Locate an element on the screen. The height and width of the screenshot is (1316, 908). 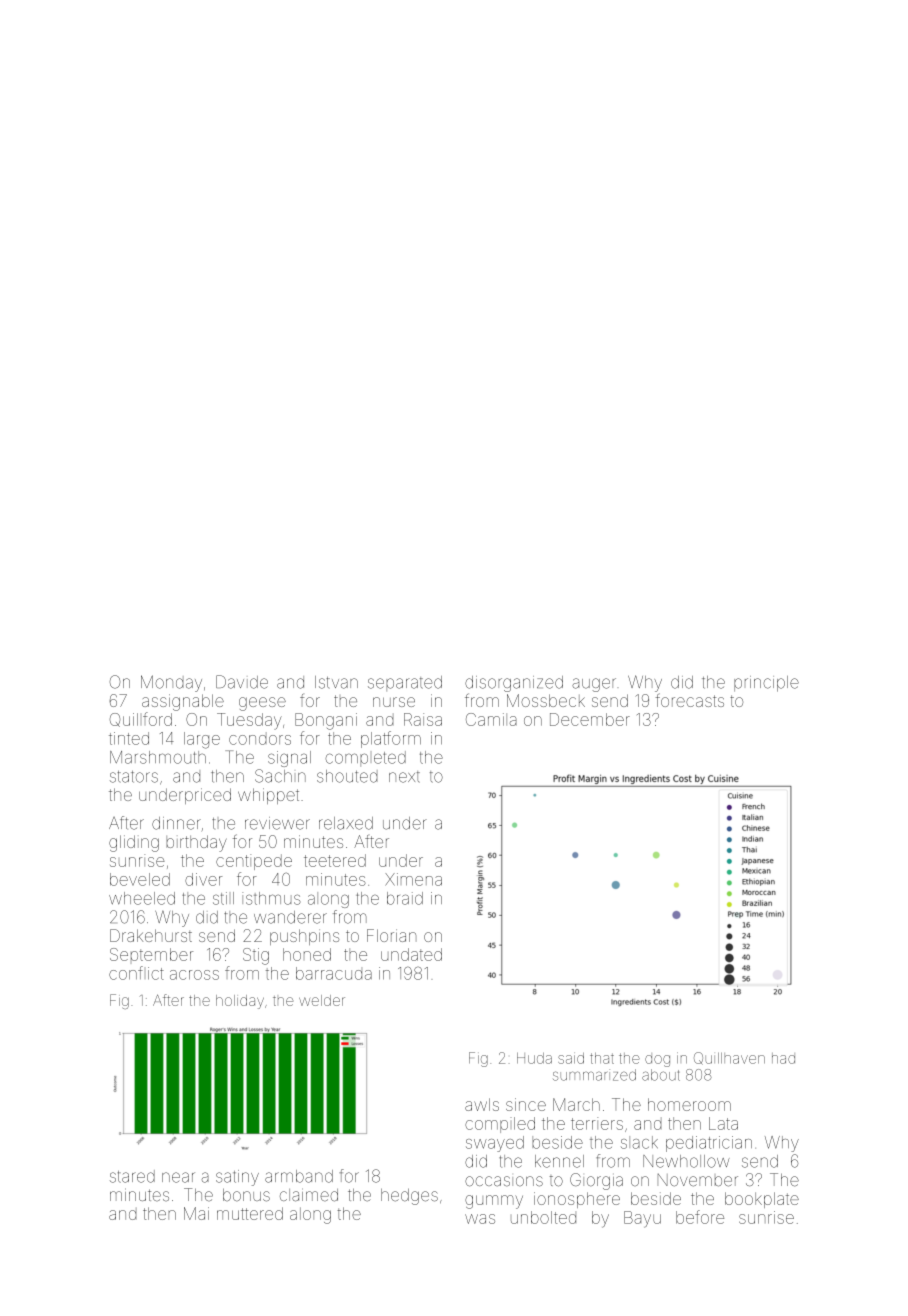
near is located at coordinates (178, 1177).
